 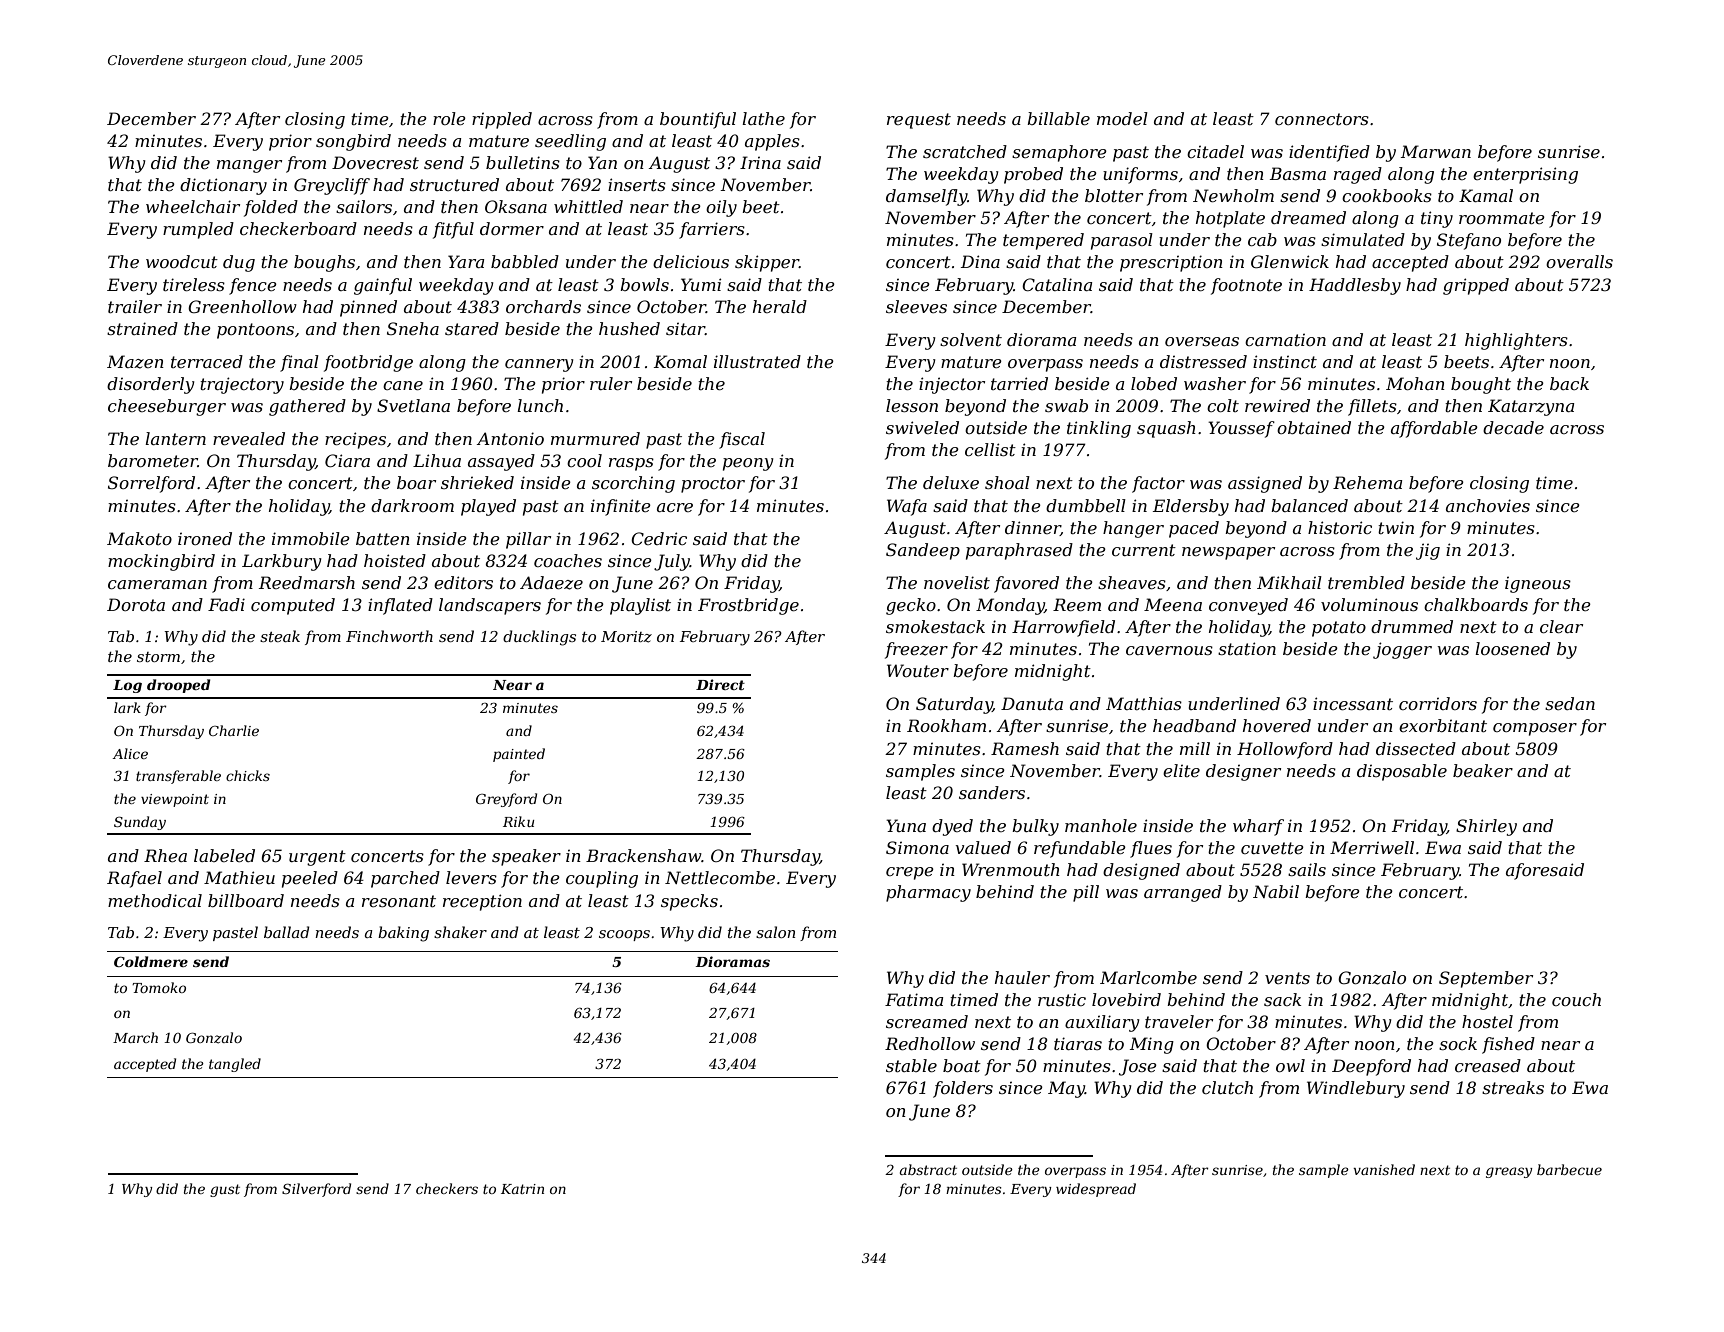 I want to click on overalls, so click(x=1579, y=261).
